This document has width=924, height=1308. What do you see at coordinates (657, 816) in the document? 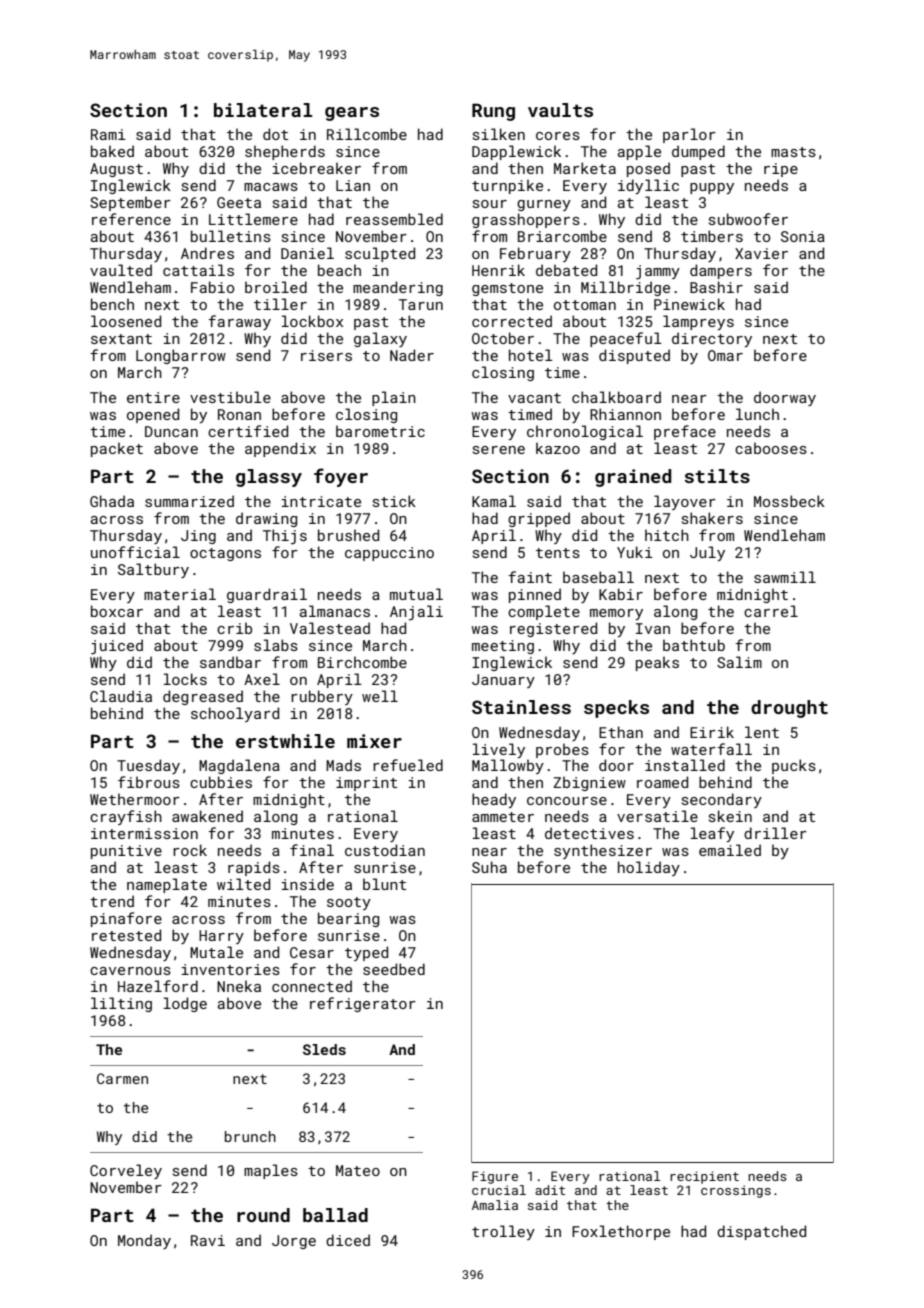
I see `versatile` at bounding box center [657, 816].
